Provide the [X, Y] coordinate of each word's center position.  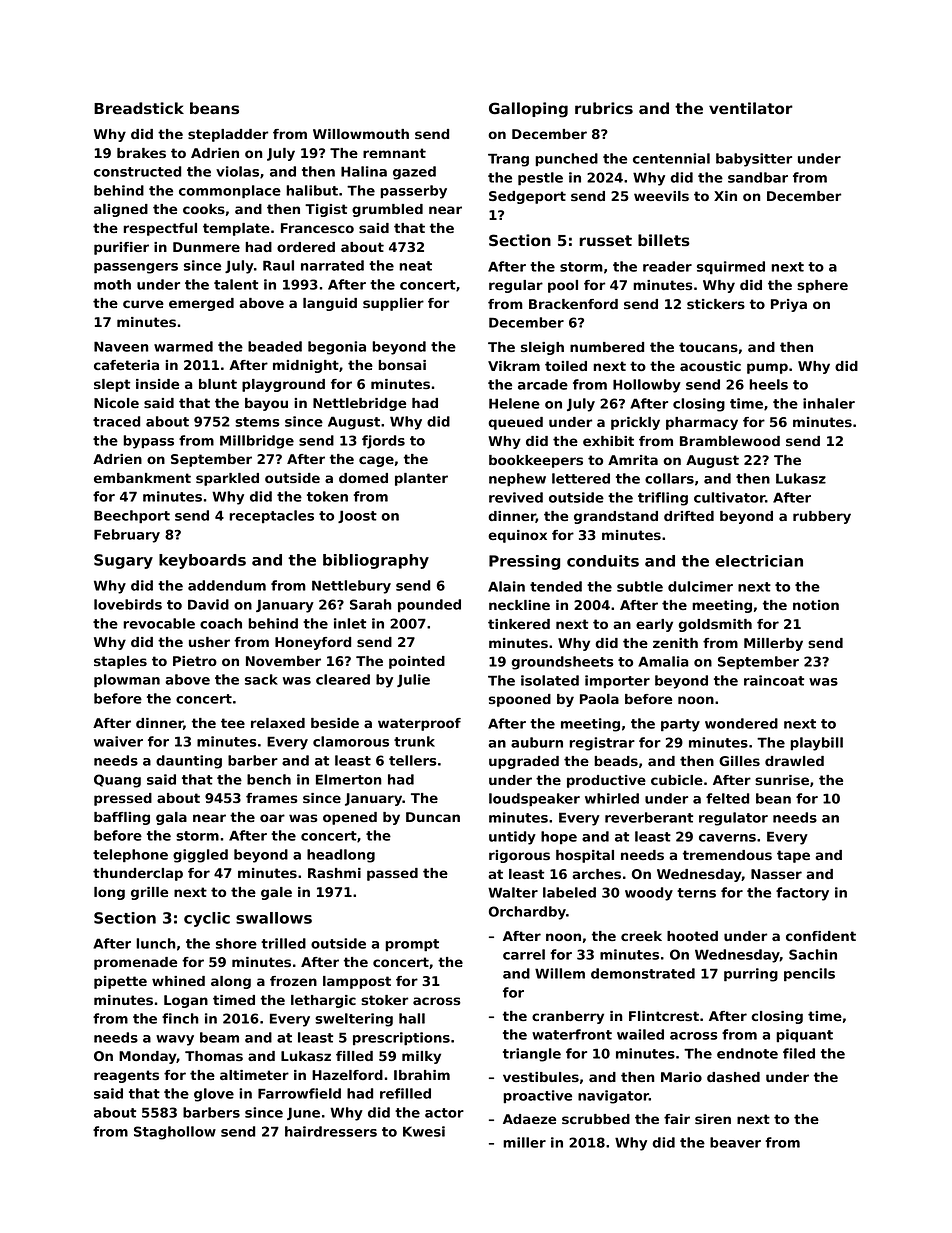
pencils [809, 975]
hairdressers [331, 1131]
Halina [364, 171]
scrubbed [596, 1119]
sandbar [758, 177]
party [680, 725]
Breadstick [139, 108]
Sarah [371, 604]
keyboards [202, 561]
